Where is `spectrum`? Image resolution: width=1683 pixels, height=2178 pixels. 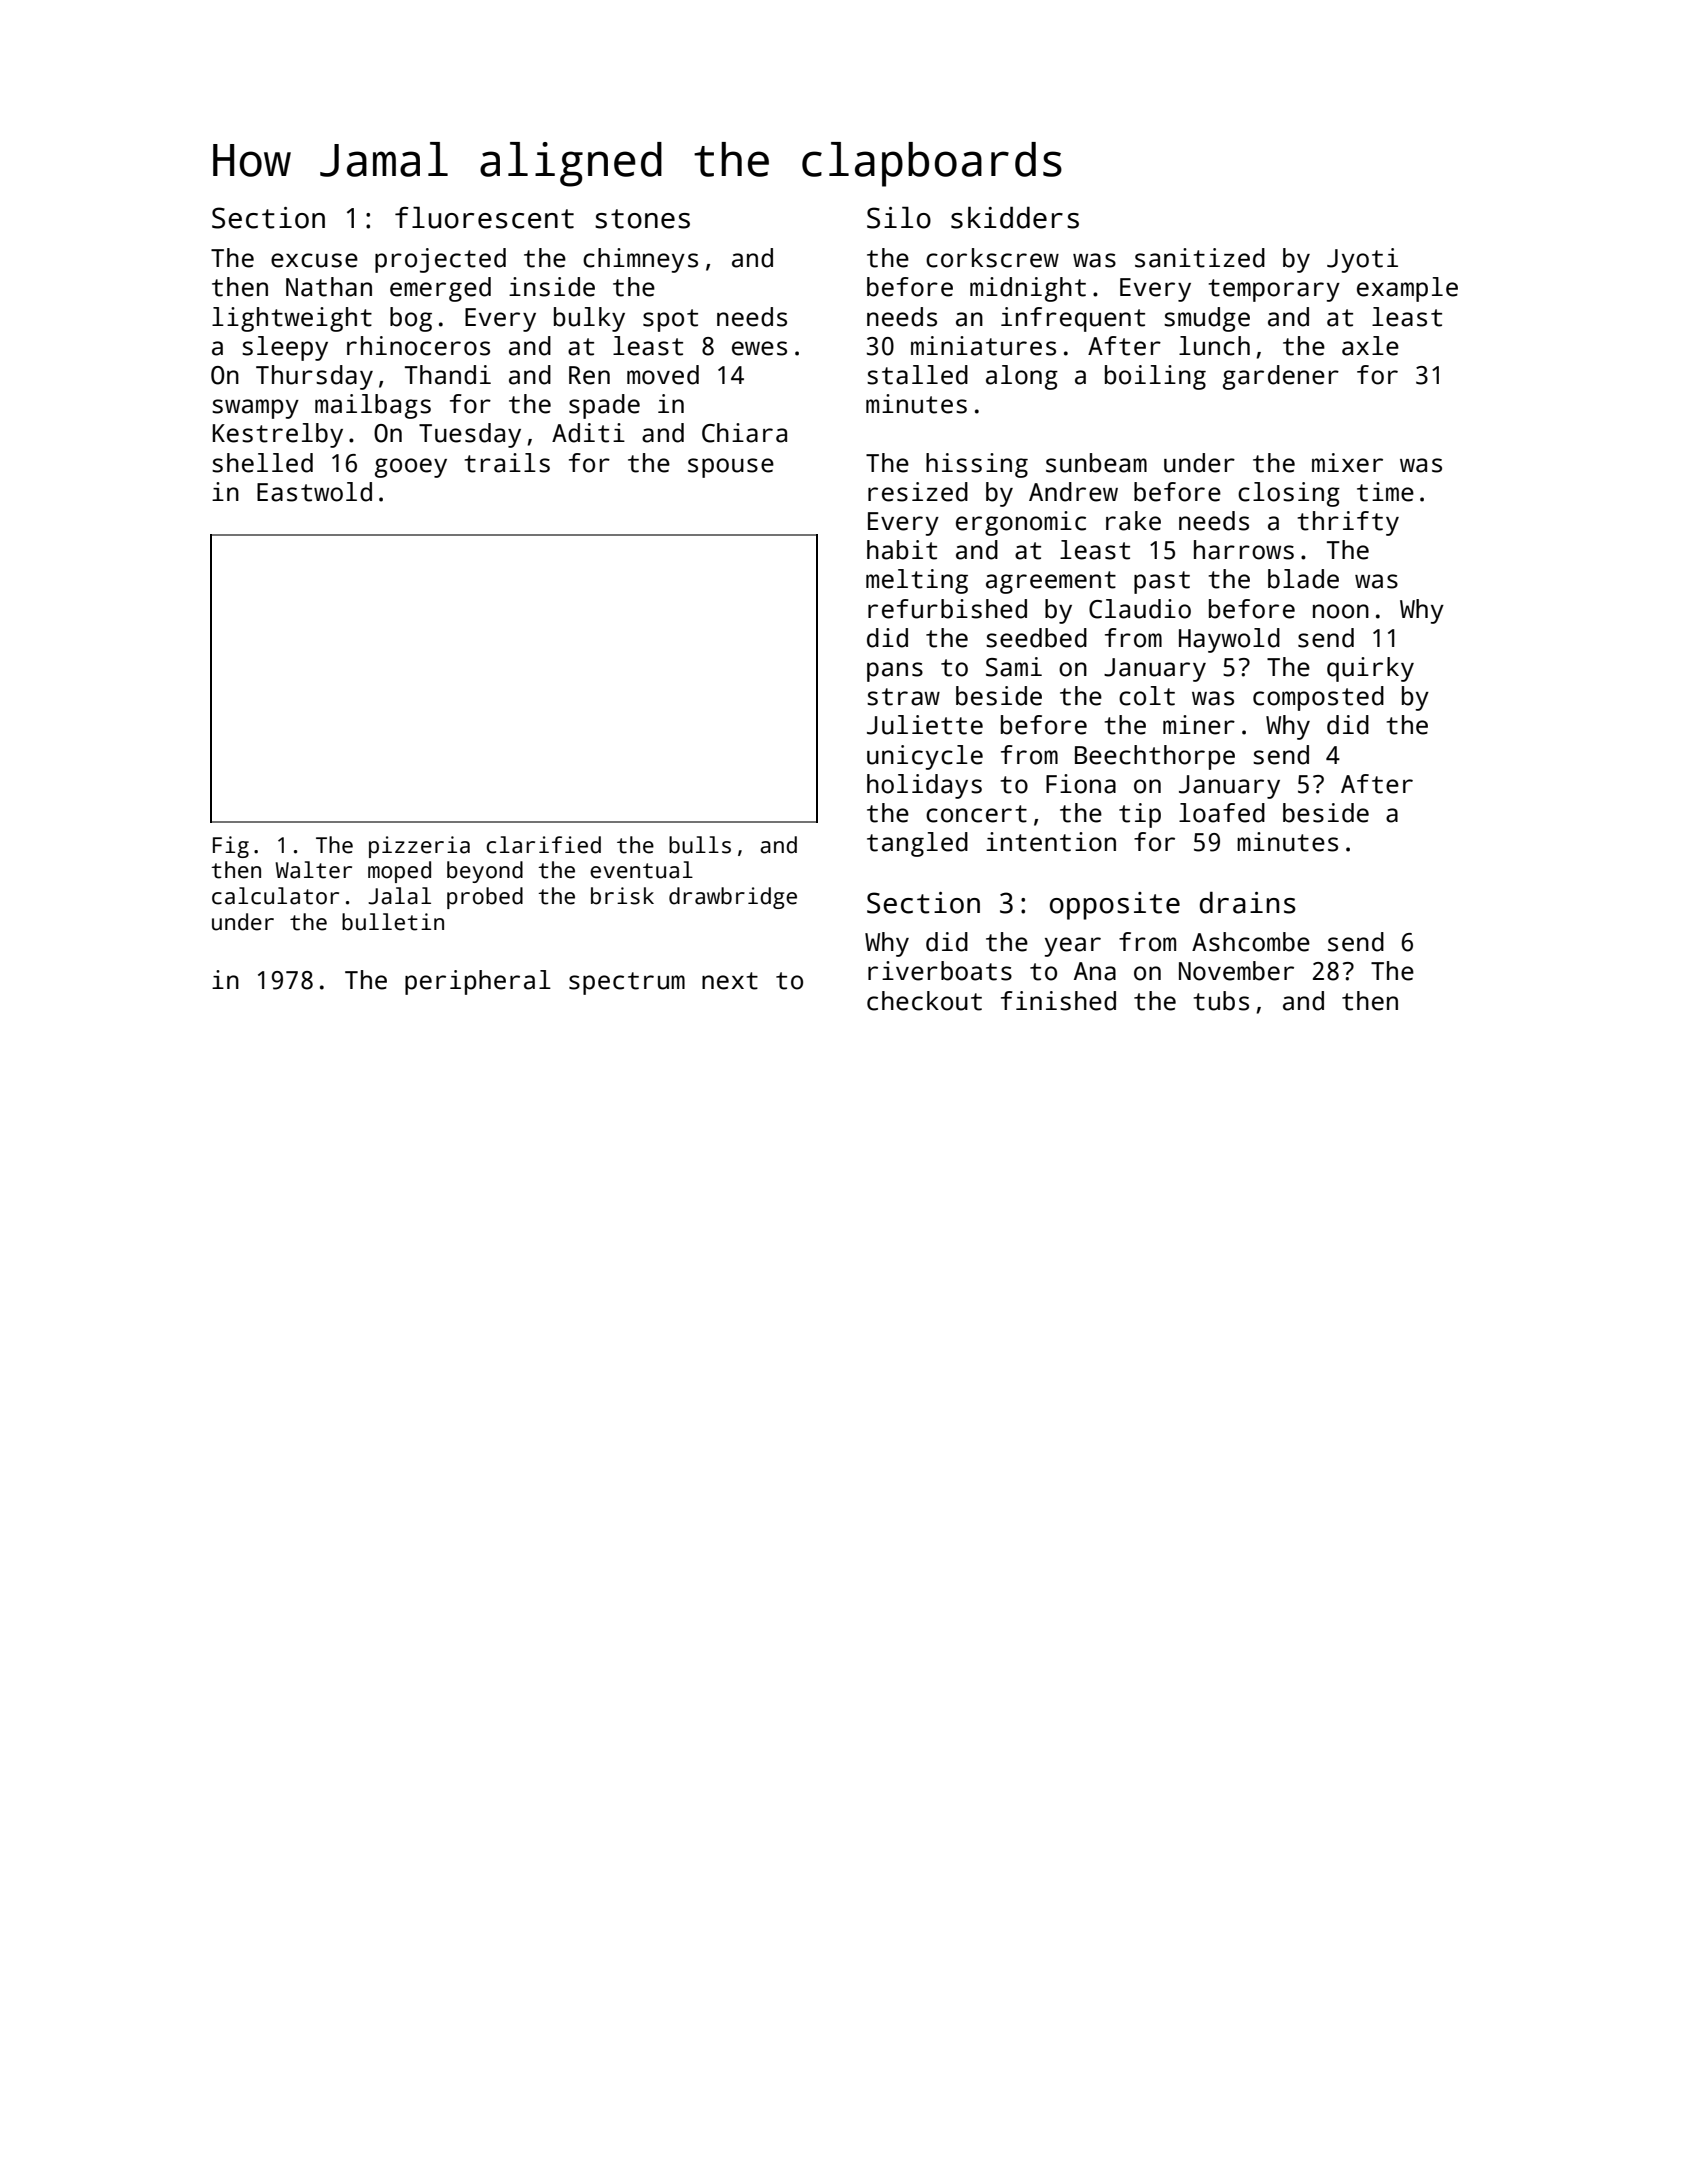
spectrum is located at coordinates (627, 983).
